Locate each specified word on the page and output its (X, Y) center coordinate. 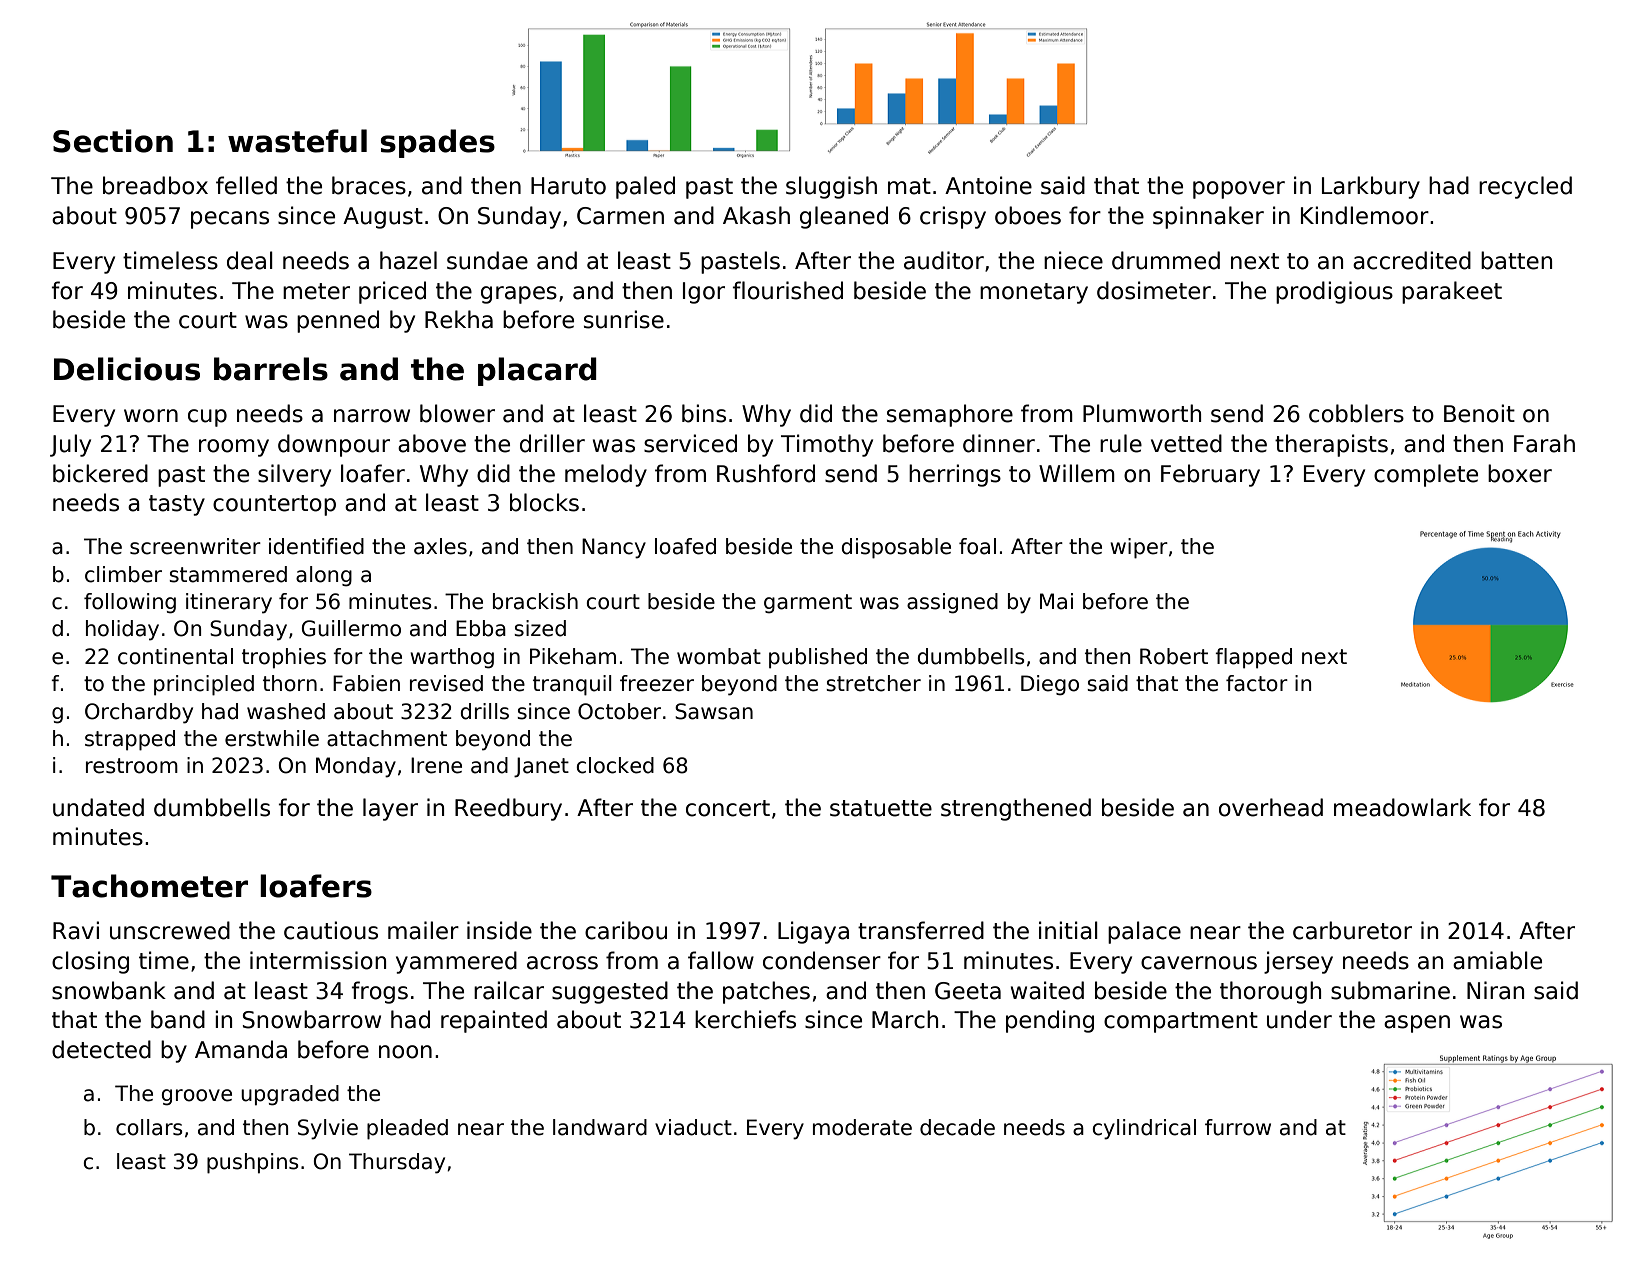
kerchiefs (745, 1019)
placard (537, 371)
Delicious (127, 369)
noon (405, 1052)
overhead (1271, 807)
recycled (1525, 187)
